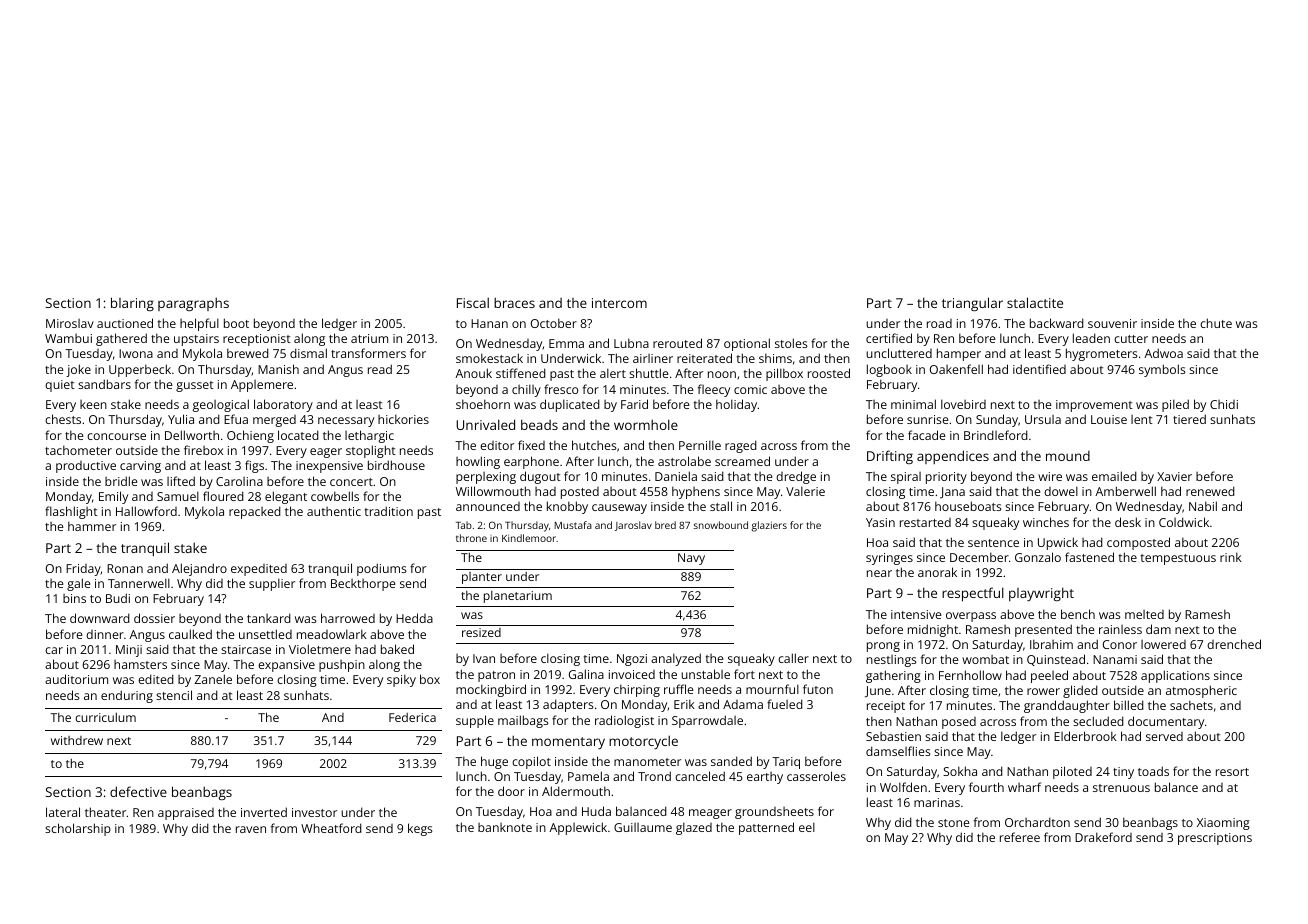 This screenshot has width=1308, height=924. Describe the element at coordinates (677, 343) in the screenshot. I see `rerouted` at that location.
